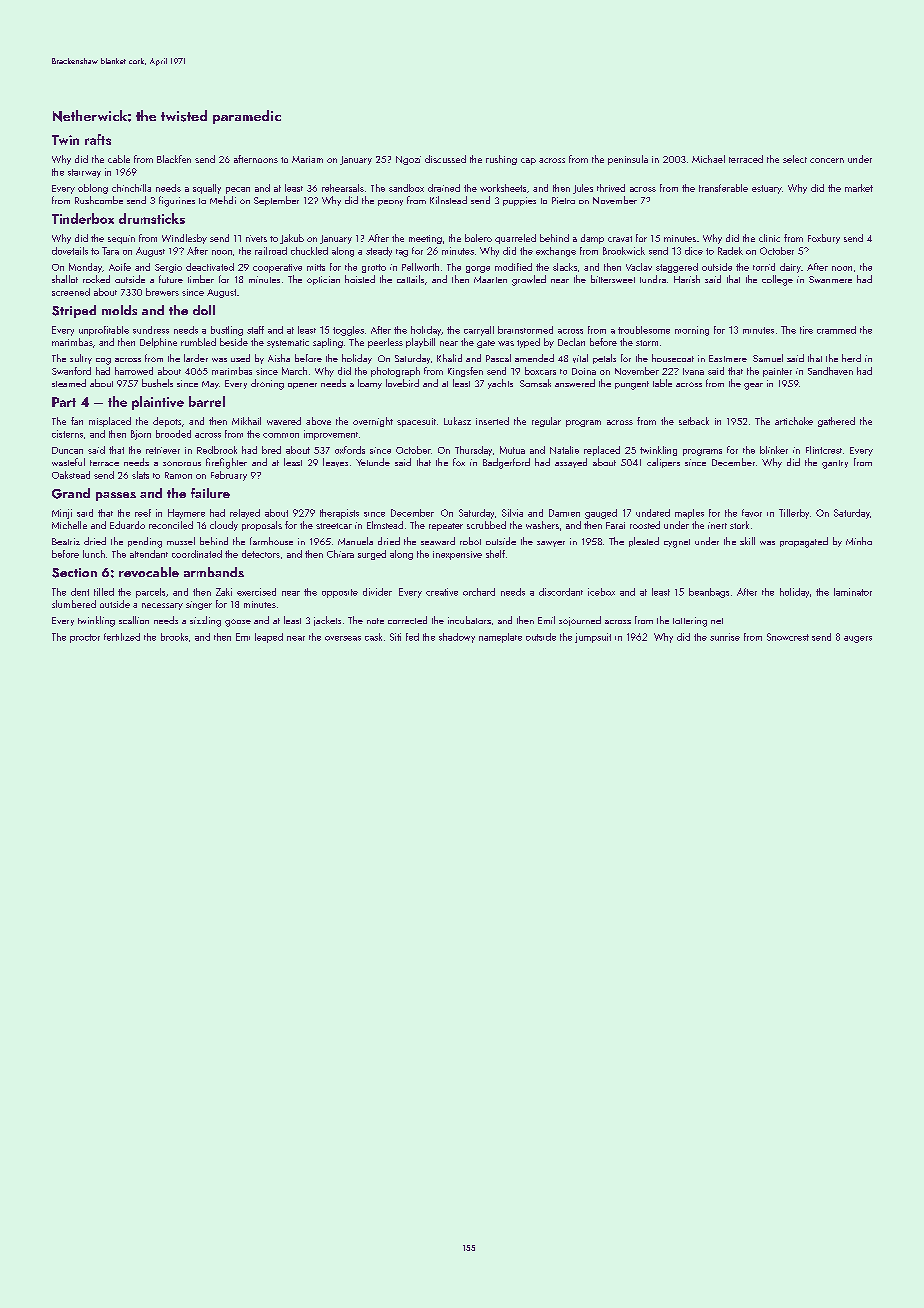 This screenshot has height=1308, width=924. I want to click on drained, so click(444, 188).
